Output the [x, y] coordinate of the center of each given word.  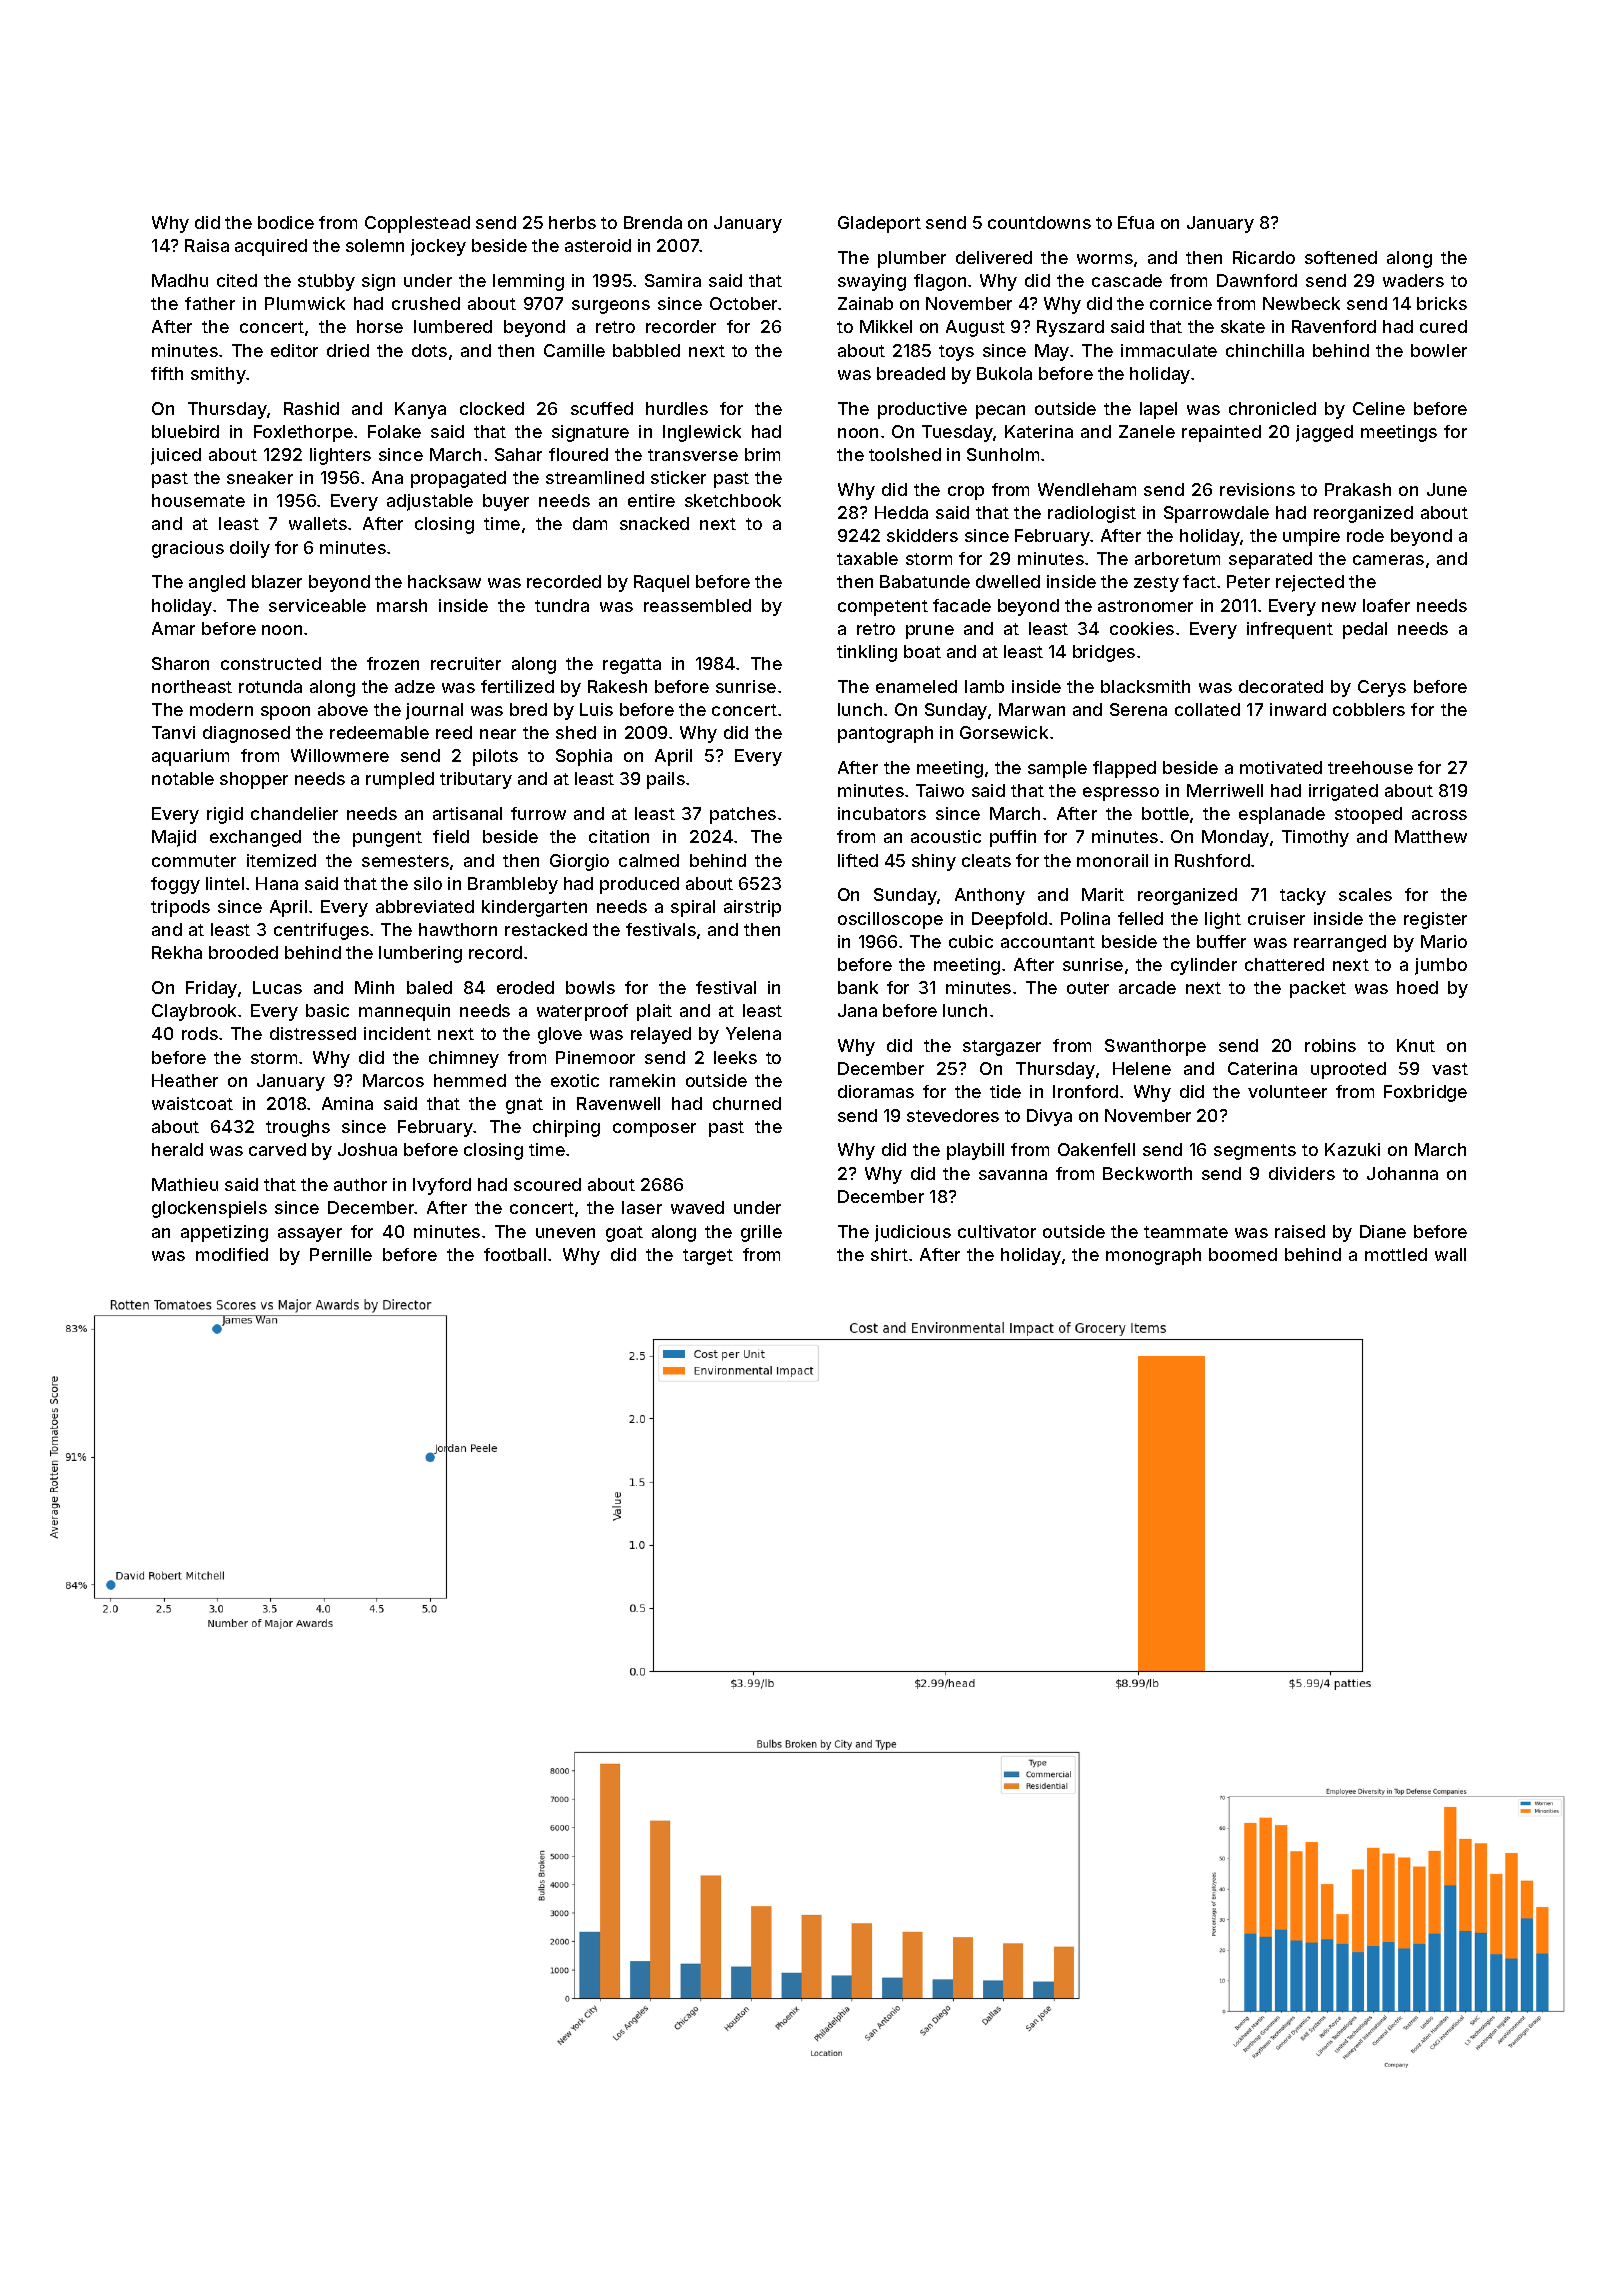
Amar [173, 628]
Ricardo [1264, 257]
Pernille [341, 1254]
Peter [1248, 581]
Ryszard [1070, 328]
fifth [167, 373]
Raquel [661, 583]
